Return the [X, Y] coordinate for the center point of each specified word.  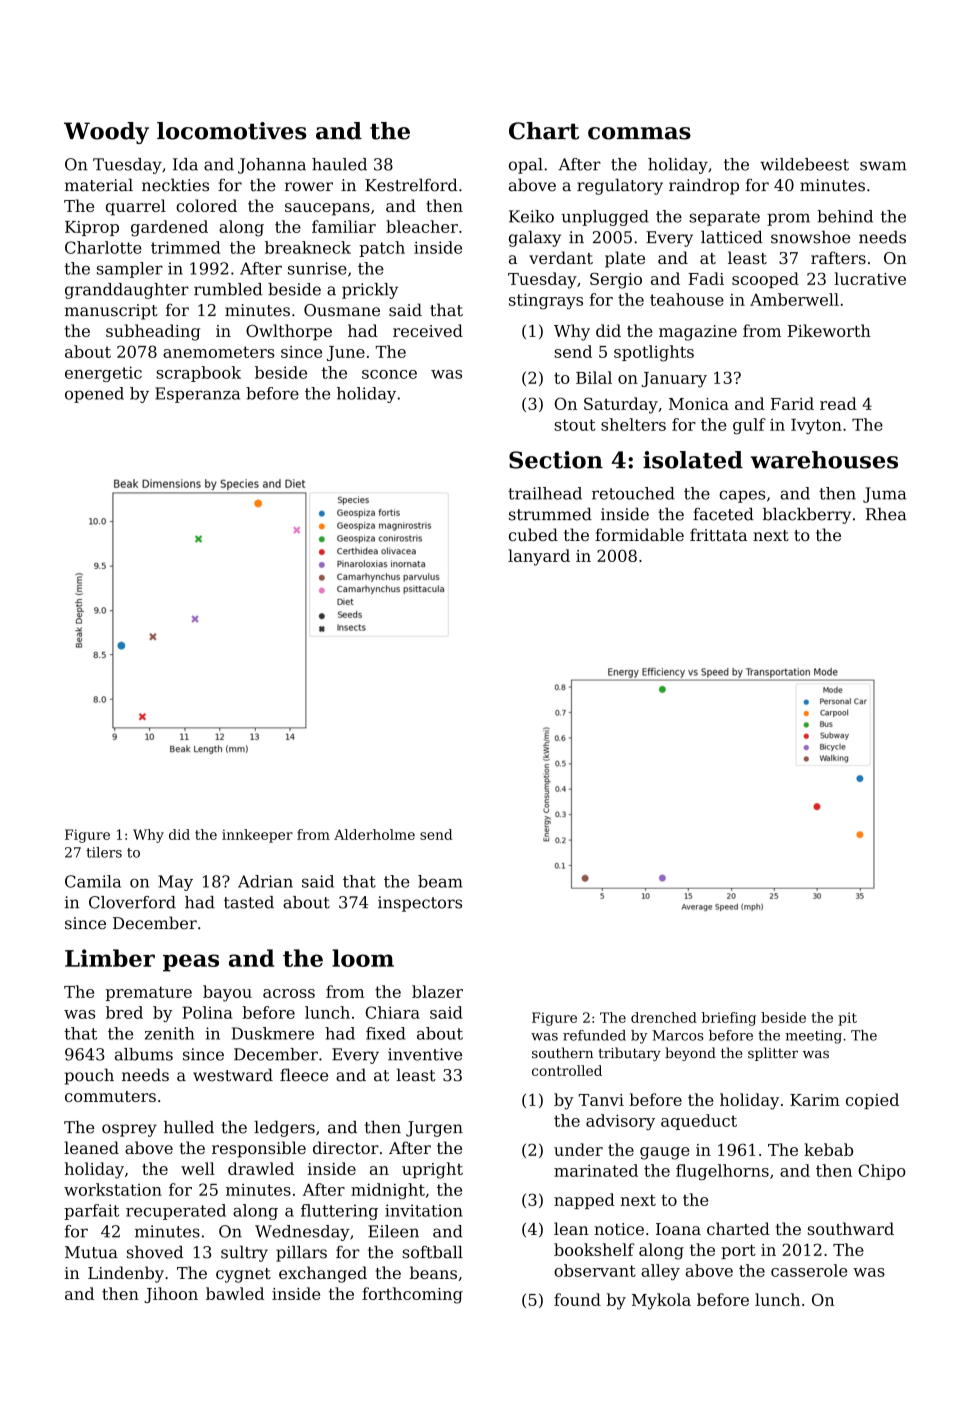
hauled [339, 164]
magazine [698, 333]
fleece [304, 1075]
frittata [718, 534]
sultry [244, 1254]
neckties [175, 185]
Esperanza [197, 395]
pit [847, 1019]
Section [556, 460]
